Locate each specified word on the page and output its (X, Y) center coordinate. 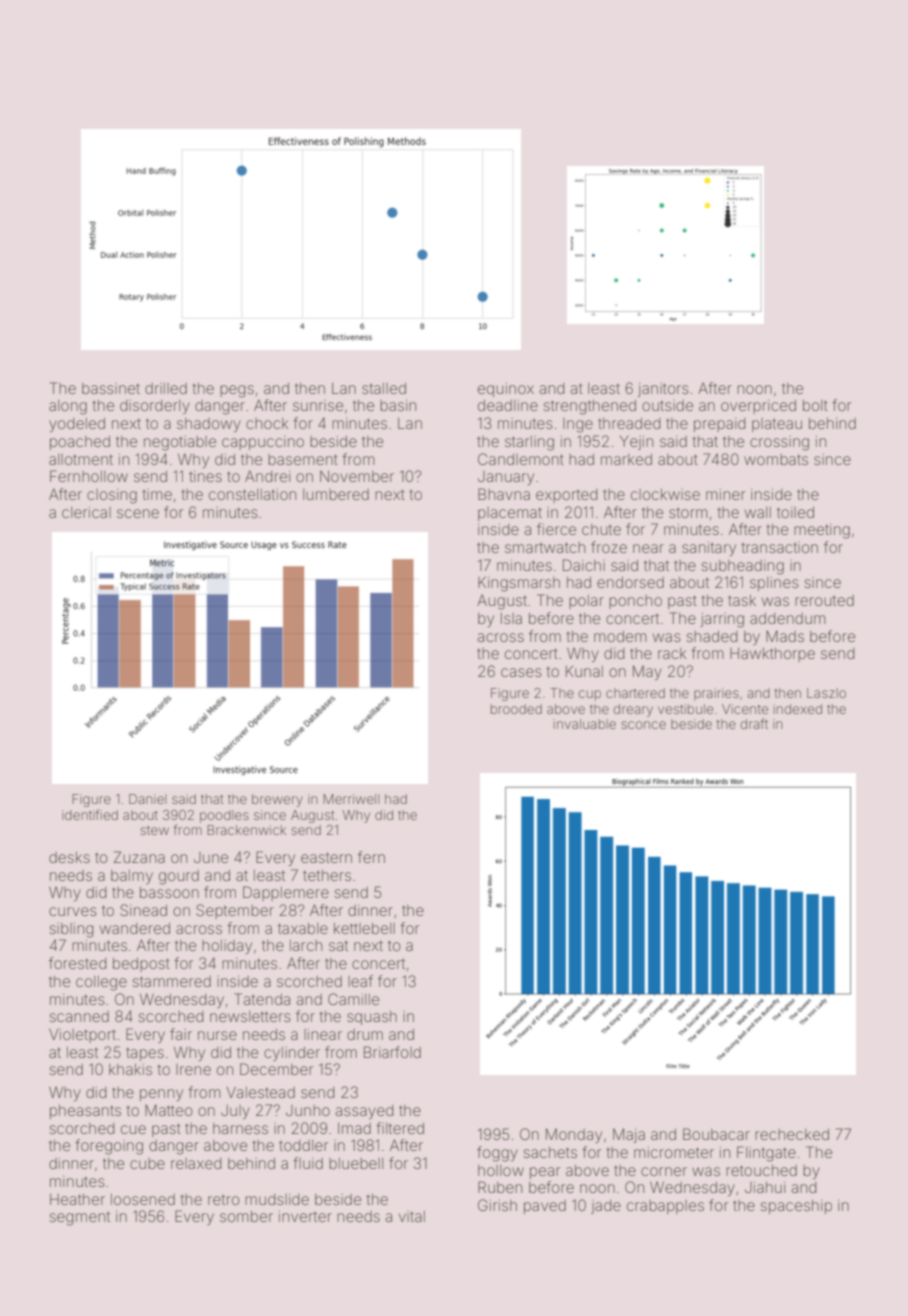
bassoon (169, 892)
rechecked (792, 1134)
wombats (776, 459)
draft (754, 723)
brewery (277, 800)
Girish (497, 1205)
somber (246, 1216)
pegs (237, 391)
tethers (327, 875)
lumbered (336, 494)
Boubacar (716, 1134)
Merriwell (351, 799)
